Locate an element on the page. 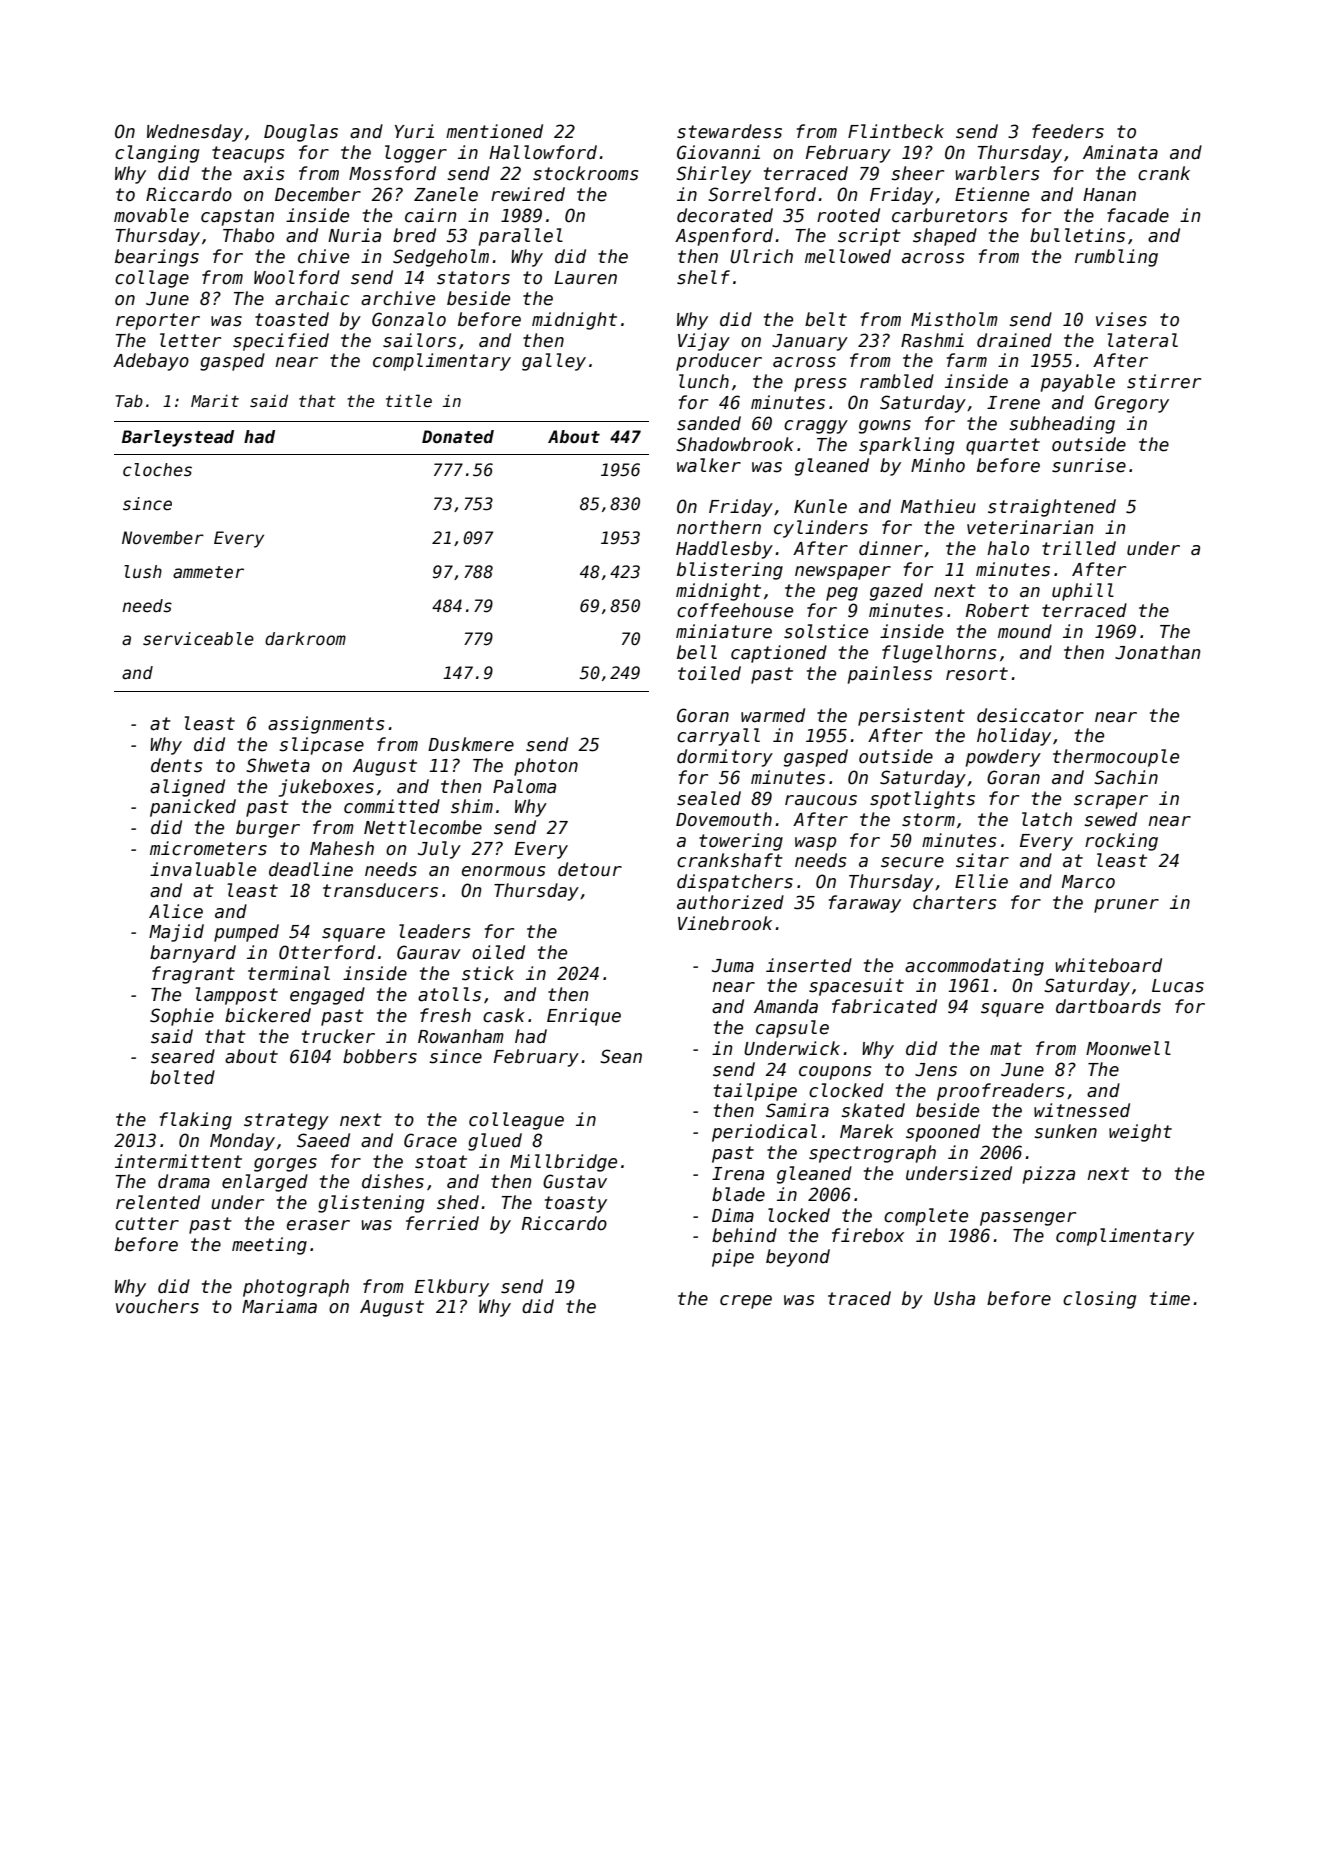 This page has height=1874, width=1325. Elkbury is located at coordinates (452, 1288).
